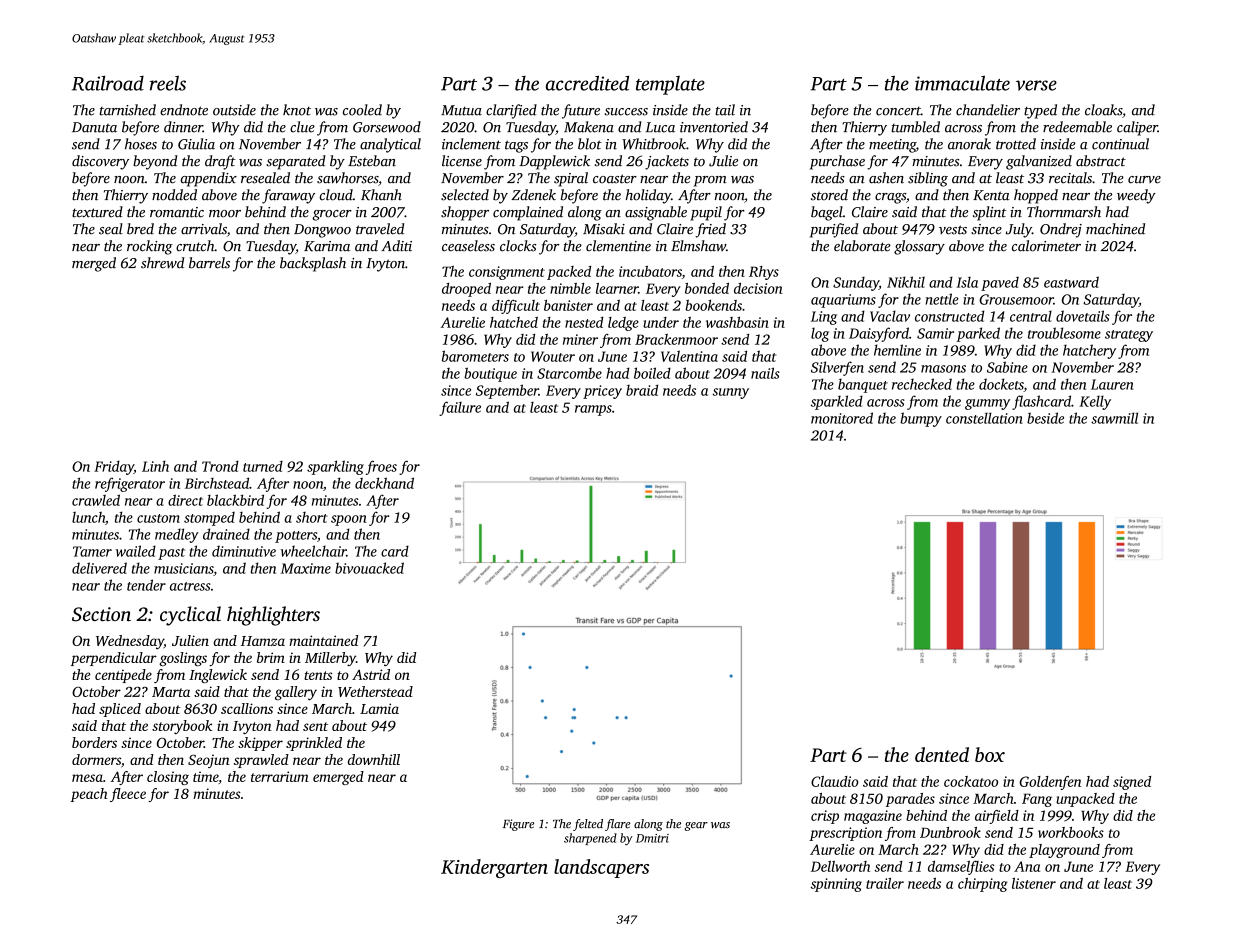 This screenshot has height=952, width=1233. I want to click on landscapers, so click(601, 868).
